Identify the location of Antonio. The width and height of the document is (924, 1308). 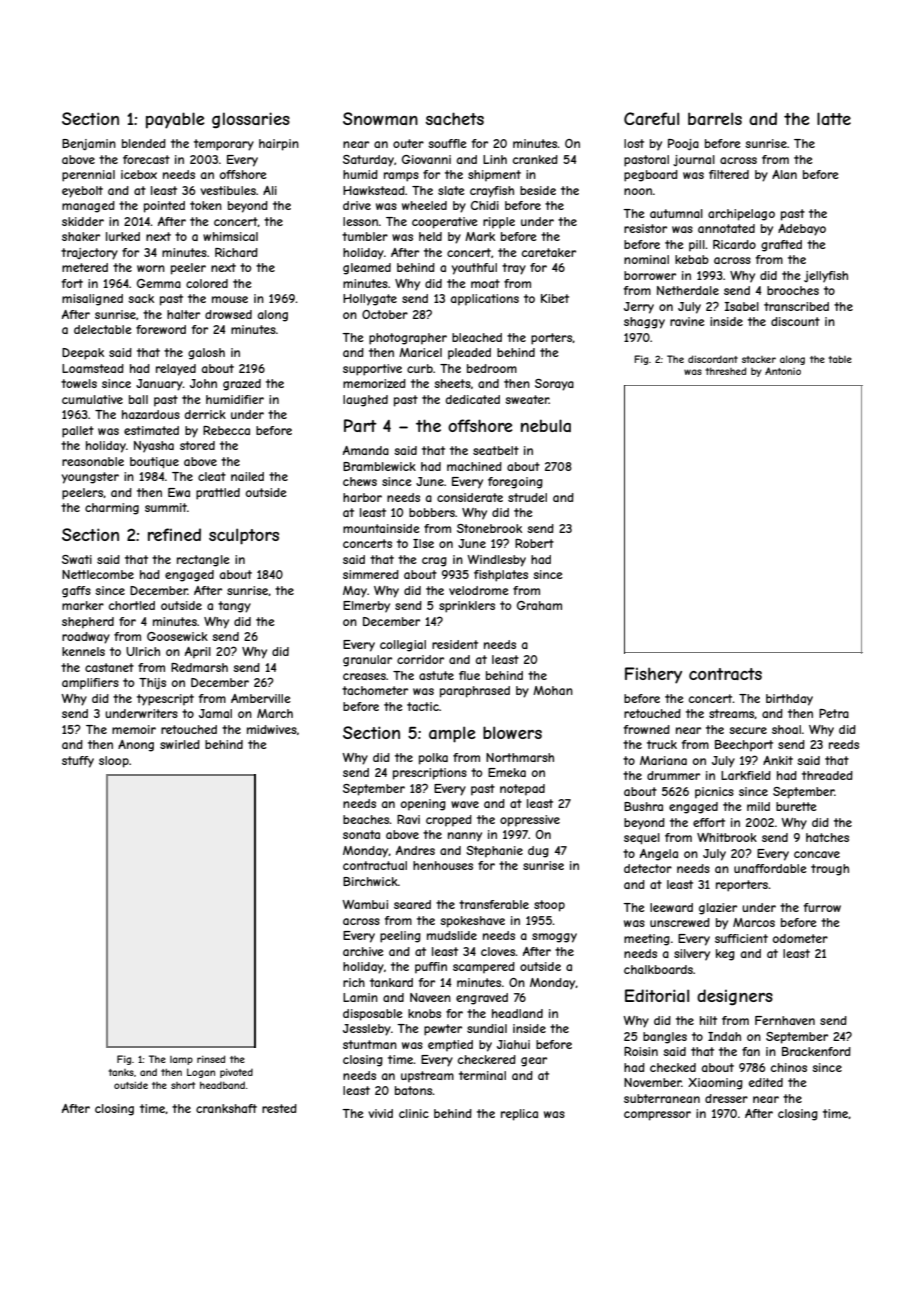
(783, 371).
